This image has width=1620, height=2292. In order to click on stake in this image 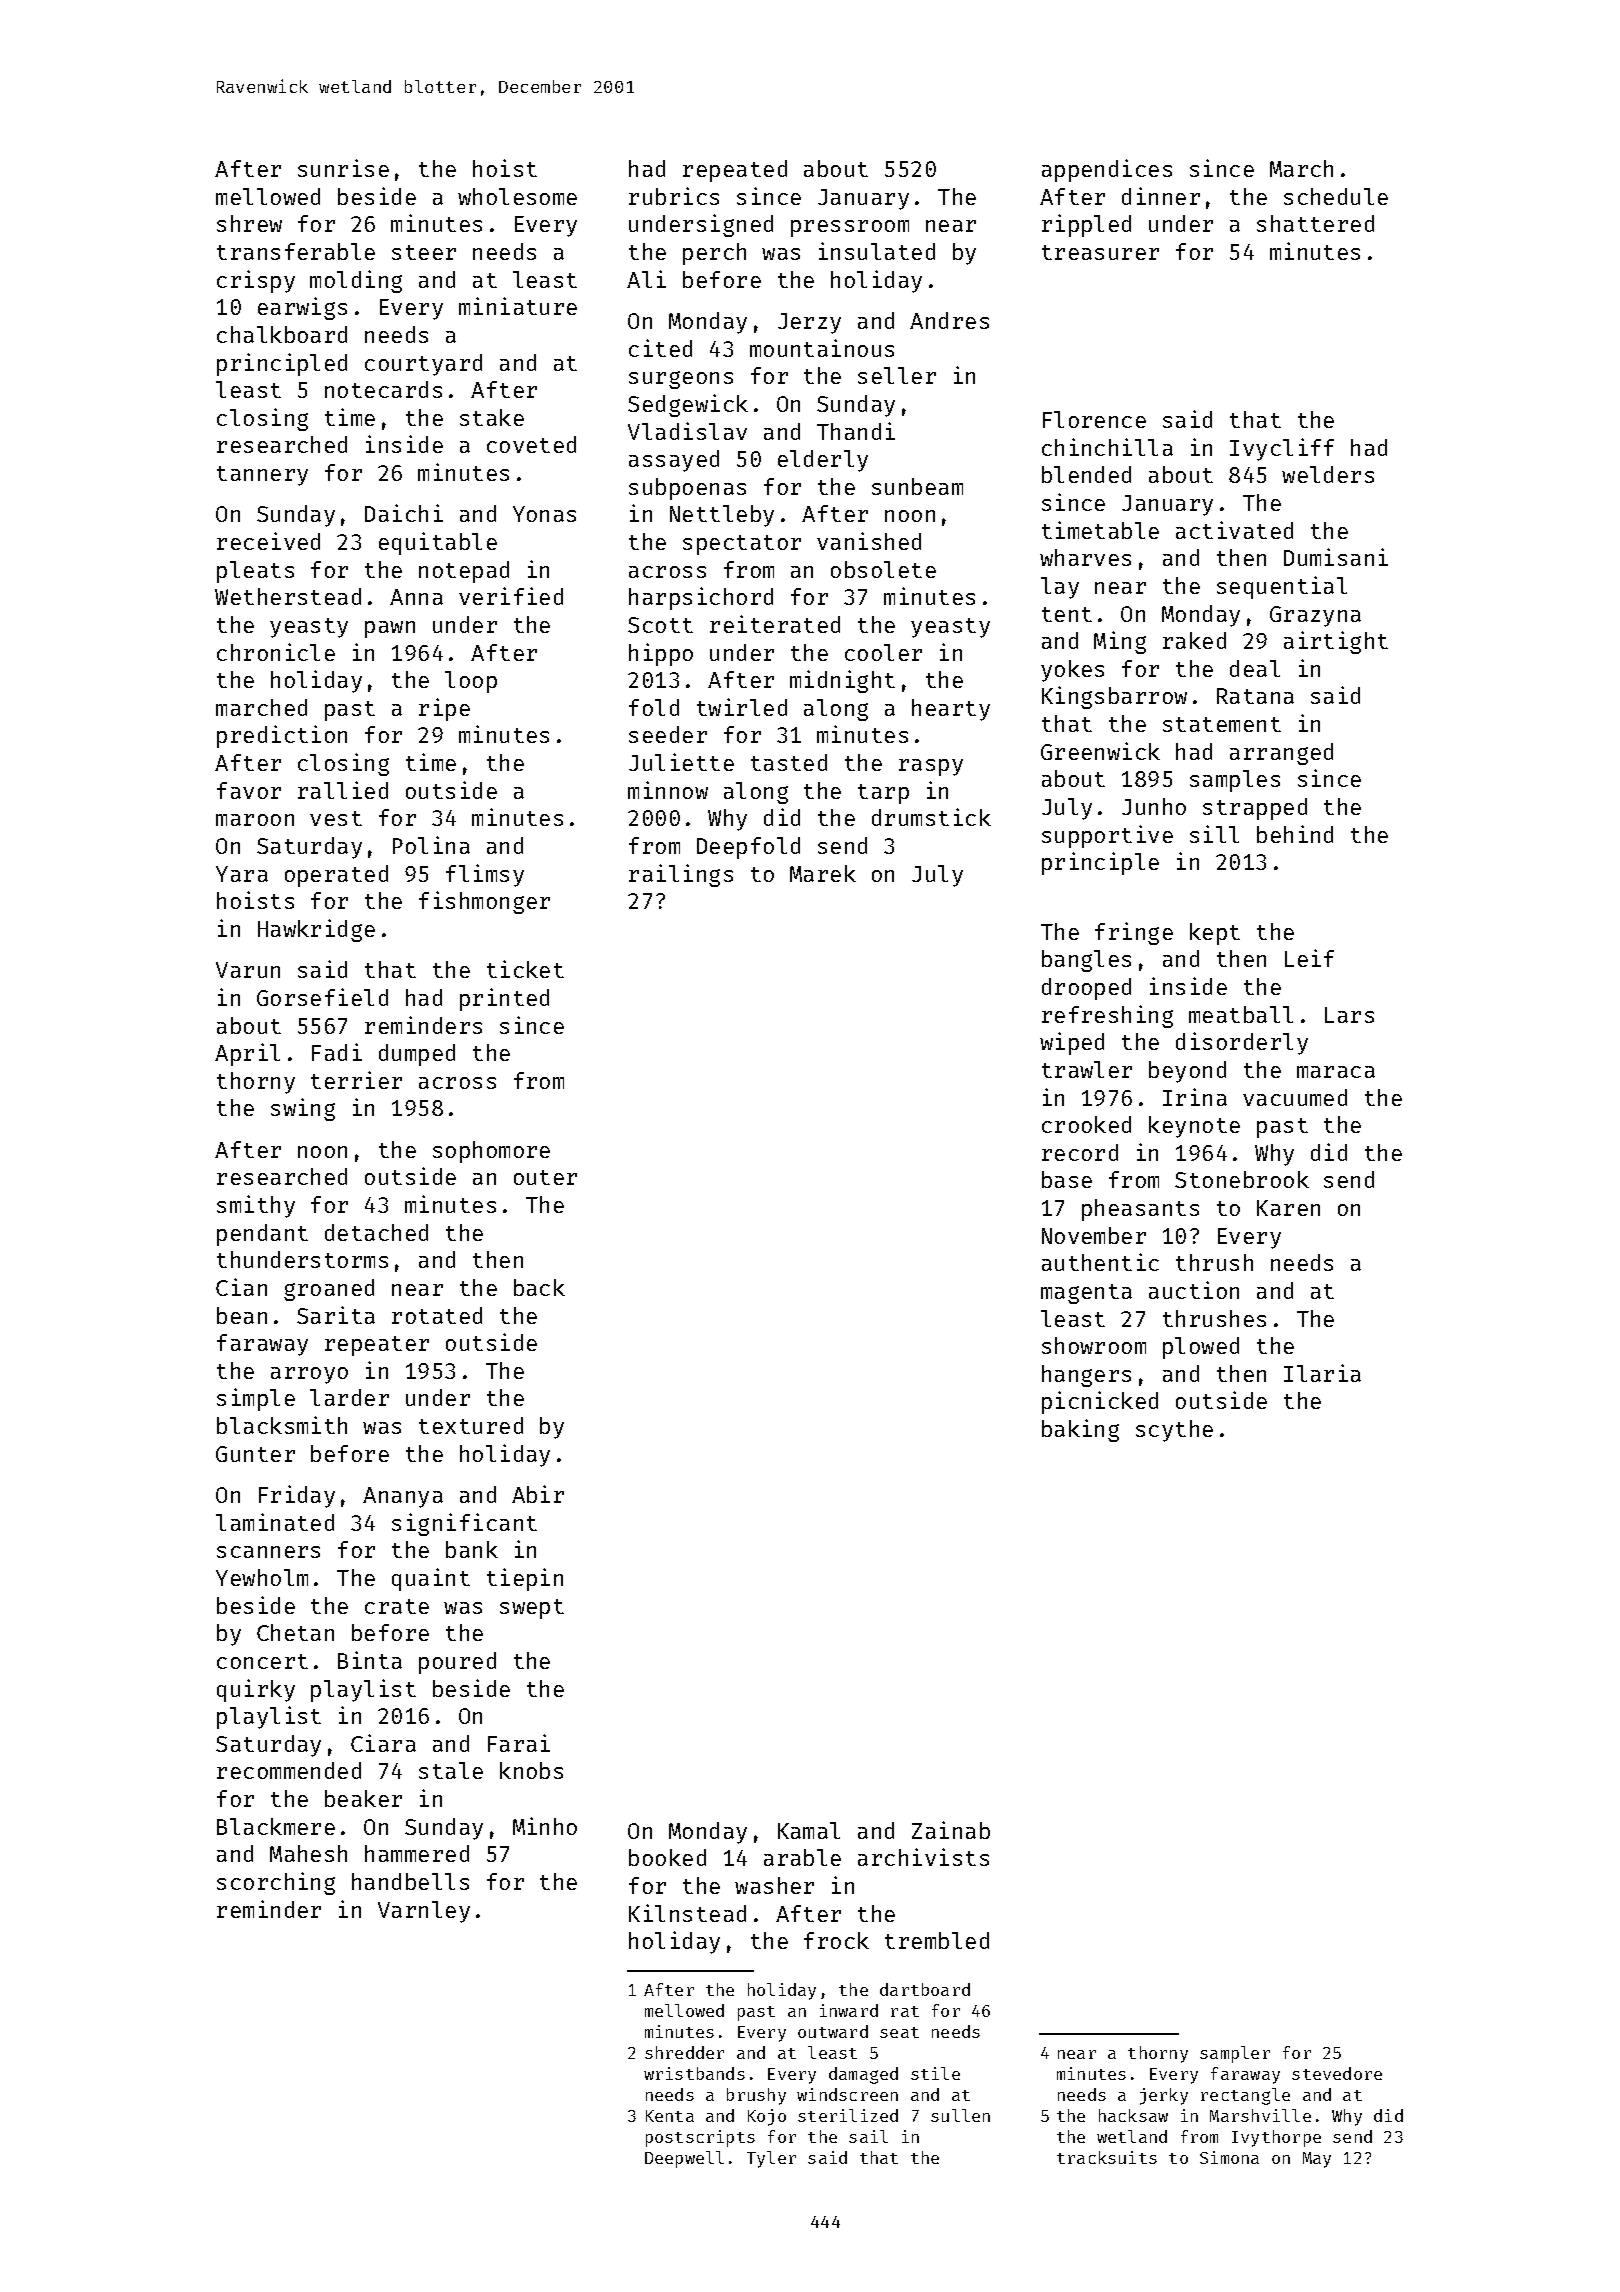, I will do `click(492, 417)`.
